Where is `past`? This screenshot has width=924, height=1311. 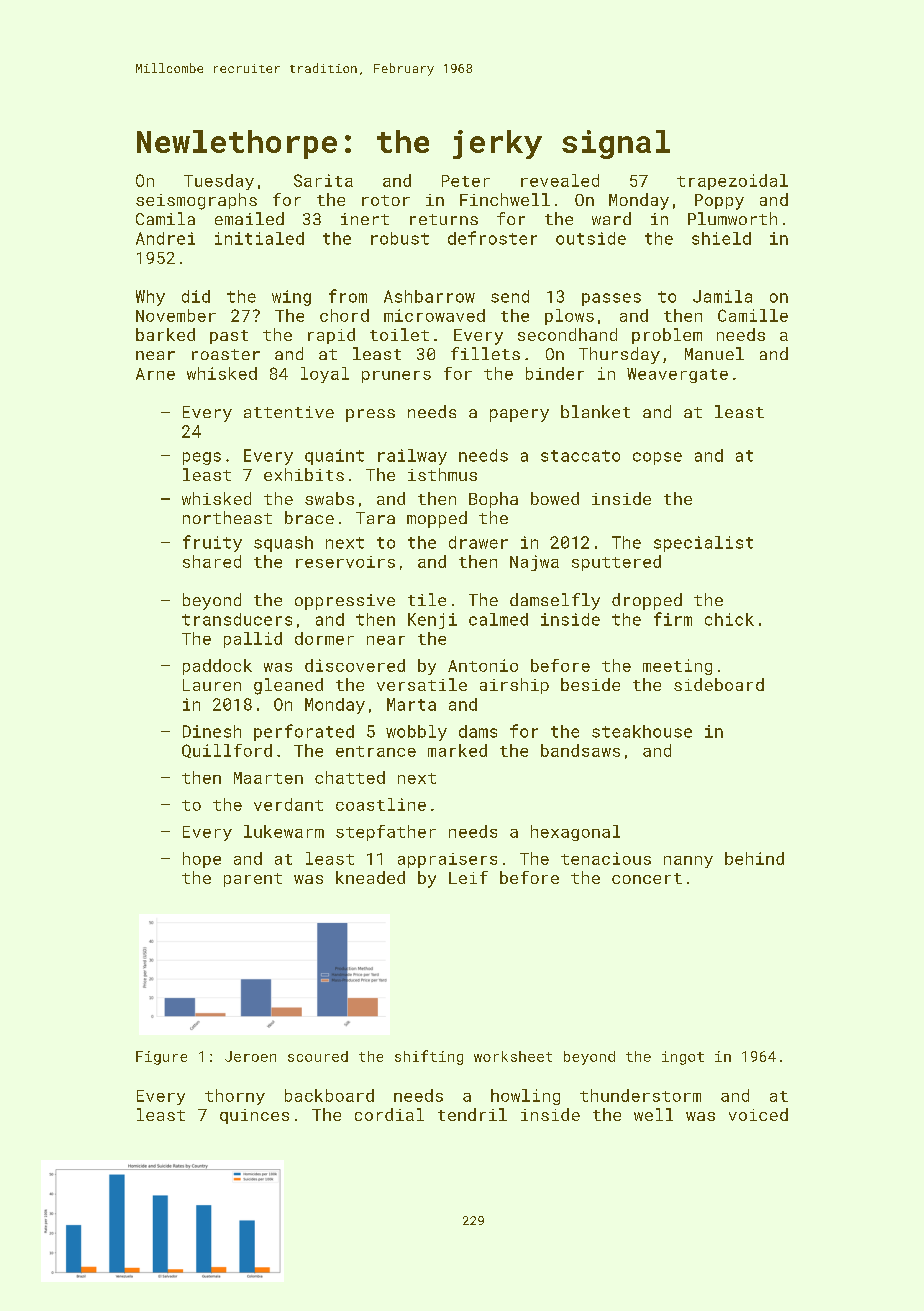 past is located at coordinates (229, 337).
